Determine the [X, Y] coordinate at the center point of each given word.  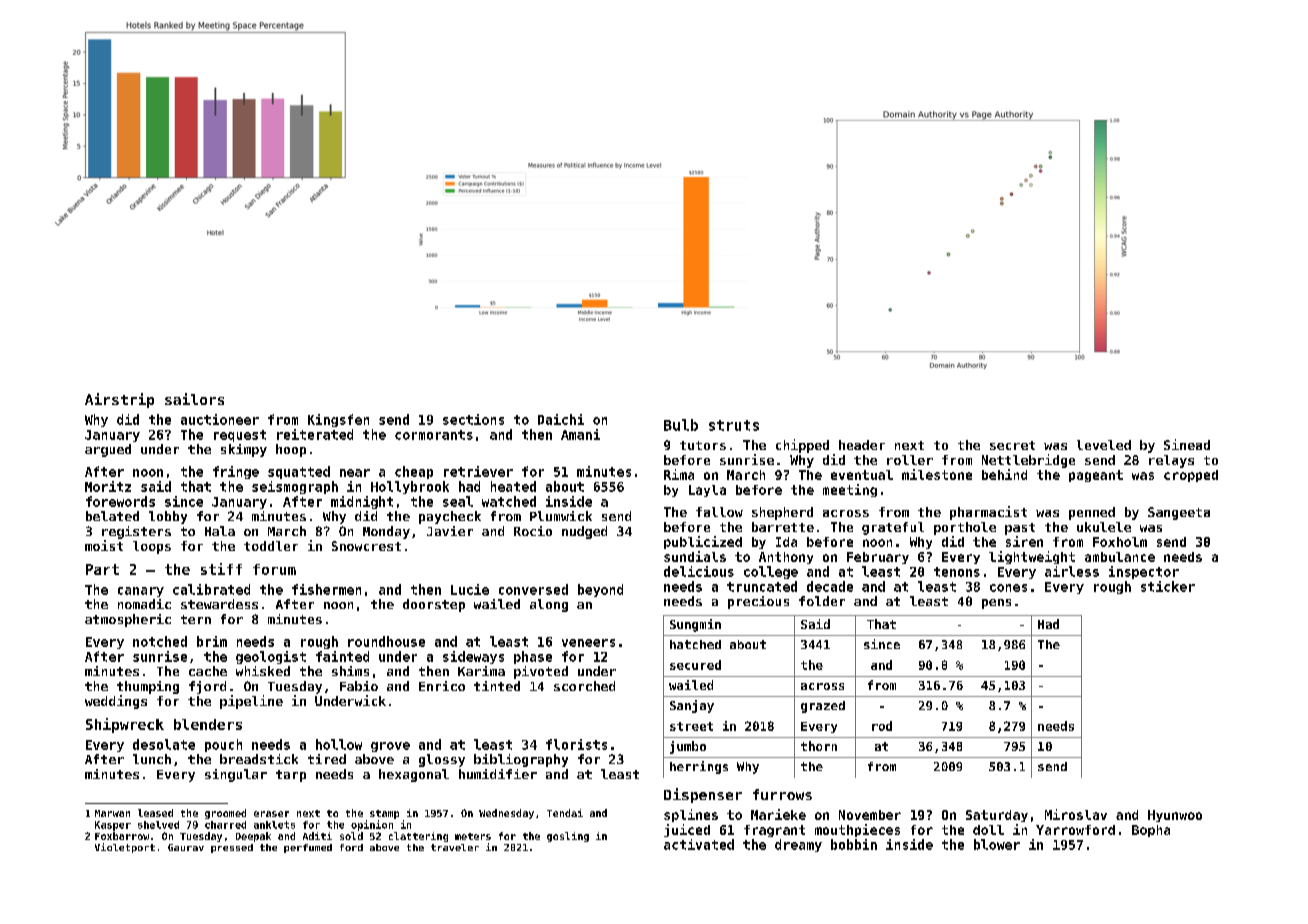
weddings [116, 702]
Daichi [561, 419]
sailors [194, 399]
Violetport [125, 848]
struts [734, 425]
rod [882, 726]
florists [576, 744]
